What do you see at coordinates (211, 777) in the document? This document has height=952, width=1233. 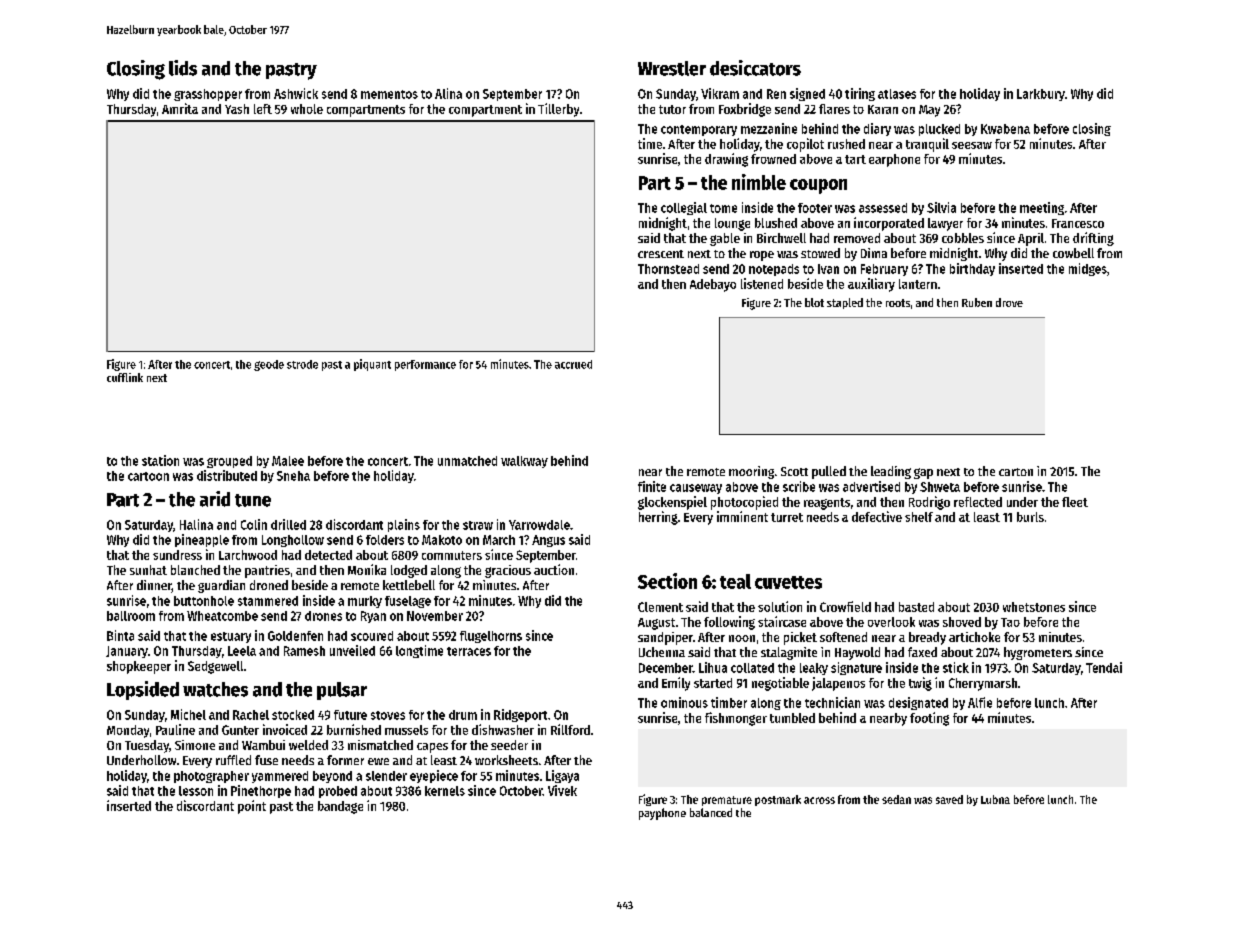 I see `photographer` at bounding box center [211, 777].
